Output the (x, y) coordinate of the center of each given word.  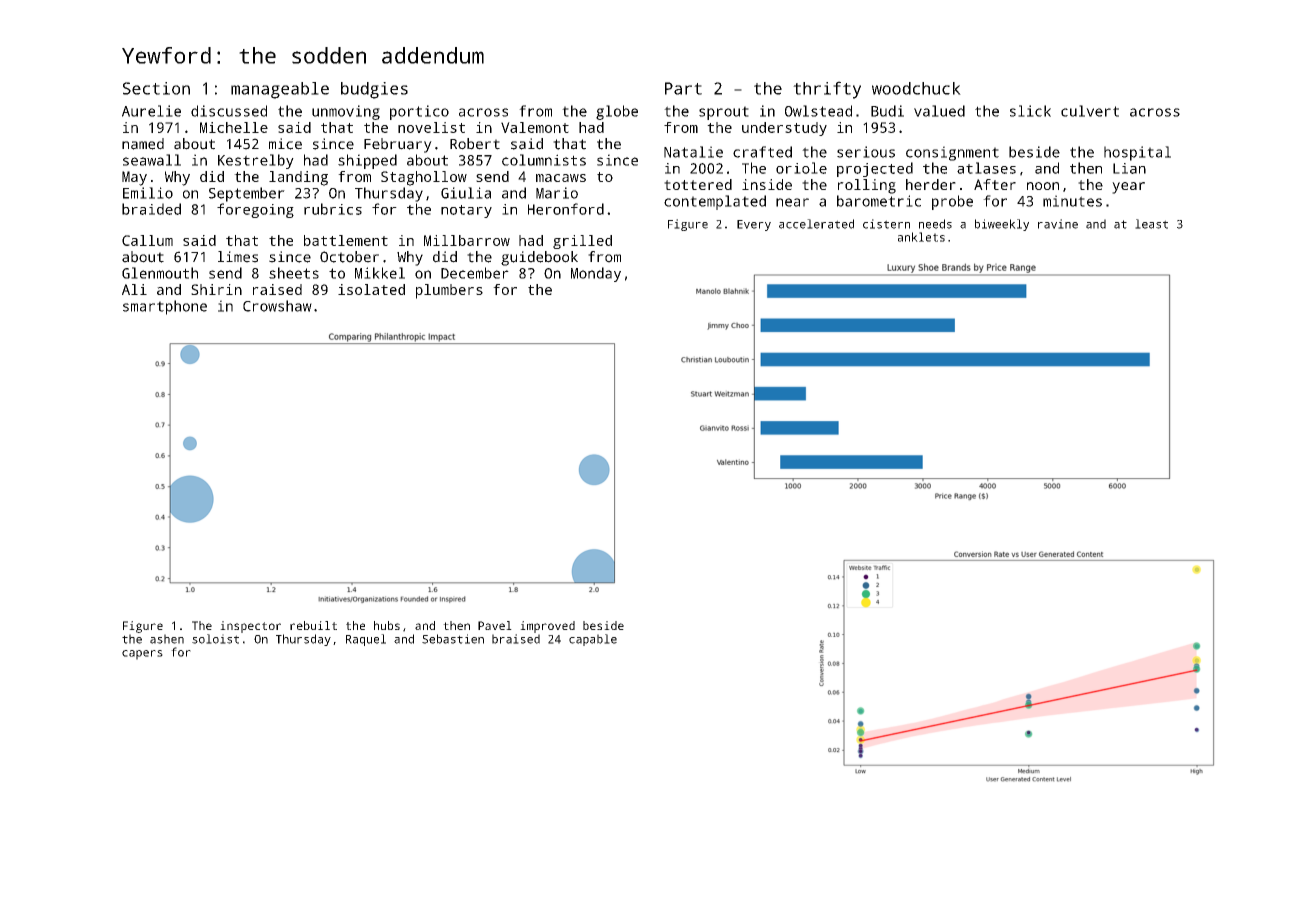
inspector (250, 627)
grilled (582, 242)
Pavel (495, 625)
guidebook (539, 258)
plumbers (449, 291)
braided (151, 209)
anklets (921, 237)
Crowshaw (277, 306)
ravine (1058, 224)
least (1151, 224)
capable (593, 640)
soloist (215, 639)
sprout (724, 113)
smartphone (165, 307)
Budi (887, 111)
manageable (280, 90)
